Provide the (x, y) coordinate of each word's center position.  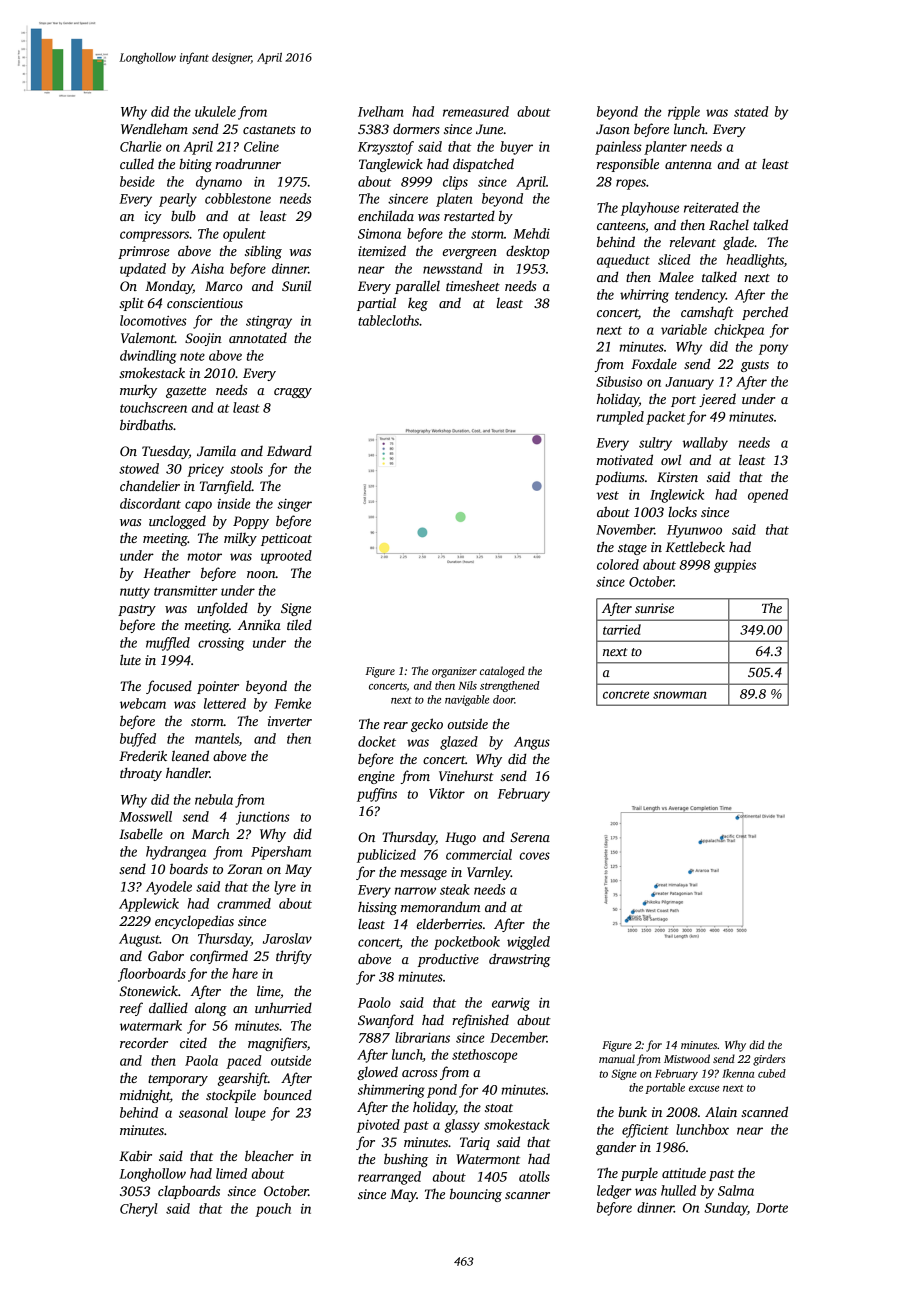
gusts (755, 366)
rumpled (620, 418)
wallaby (705, 444)
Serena (530, 837)
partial (376, 304)
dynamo (219, 183)
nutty (135, 593)
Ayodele (169, 888)
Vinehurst (466, 775)
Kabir (135, 1155)
